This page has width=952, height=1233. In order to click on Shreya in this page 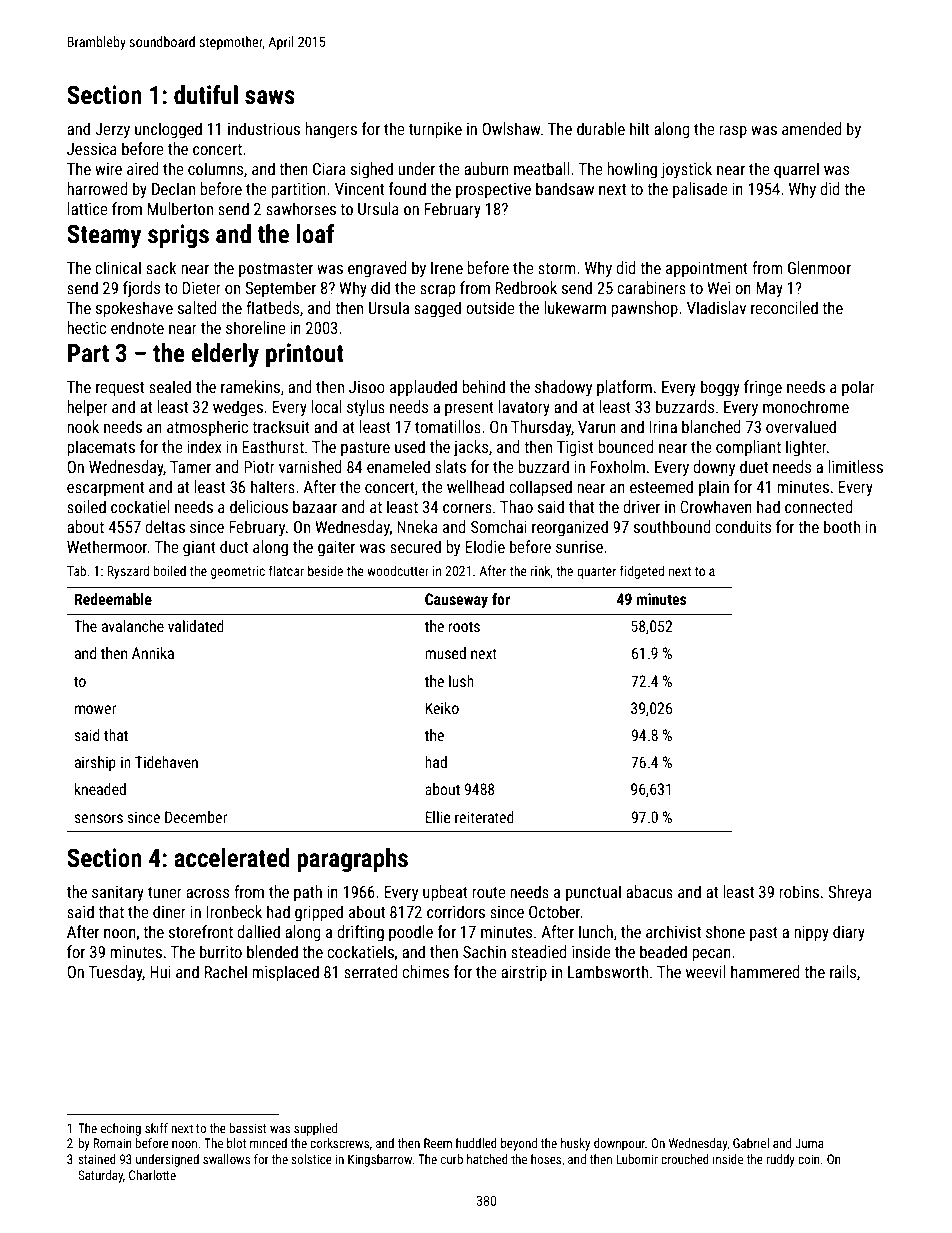, I will do `click(850, 893)`.
